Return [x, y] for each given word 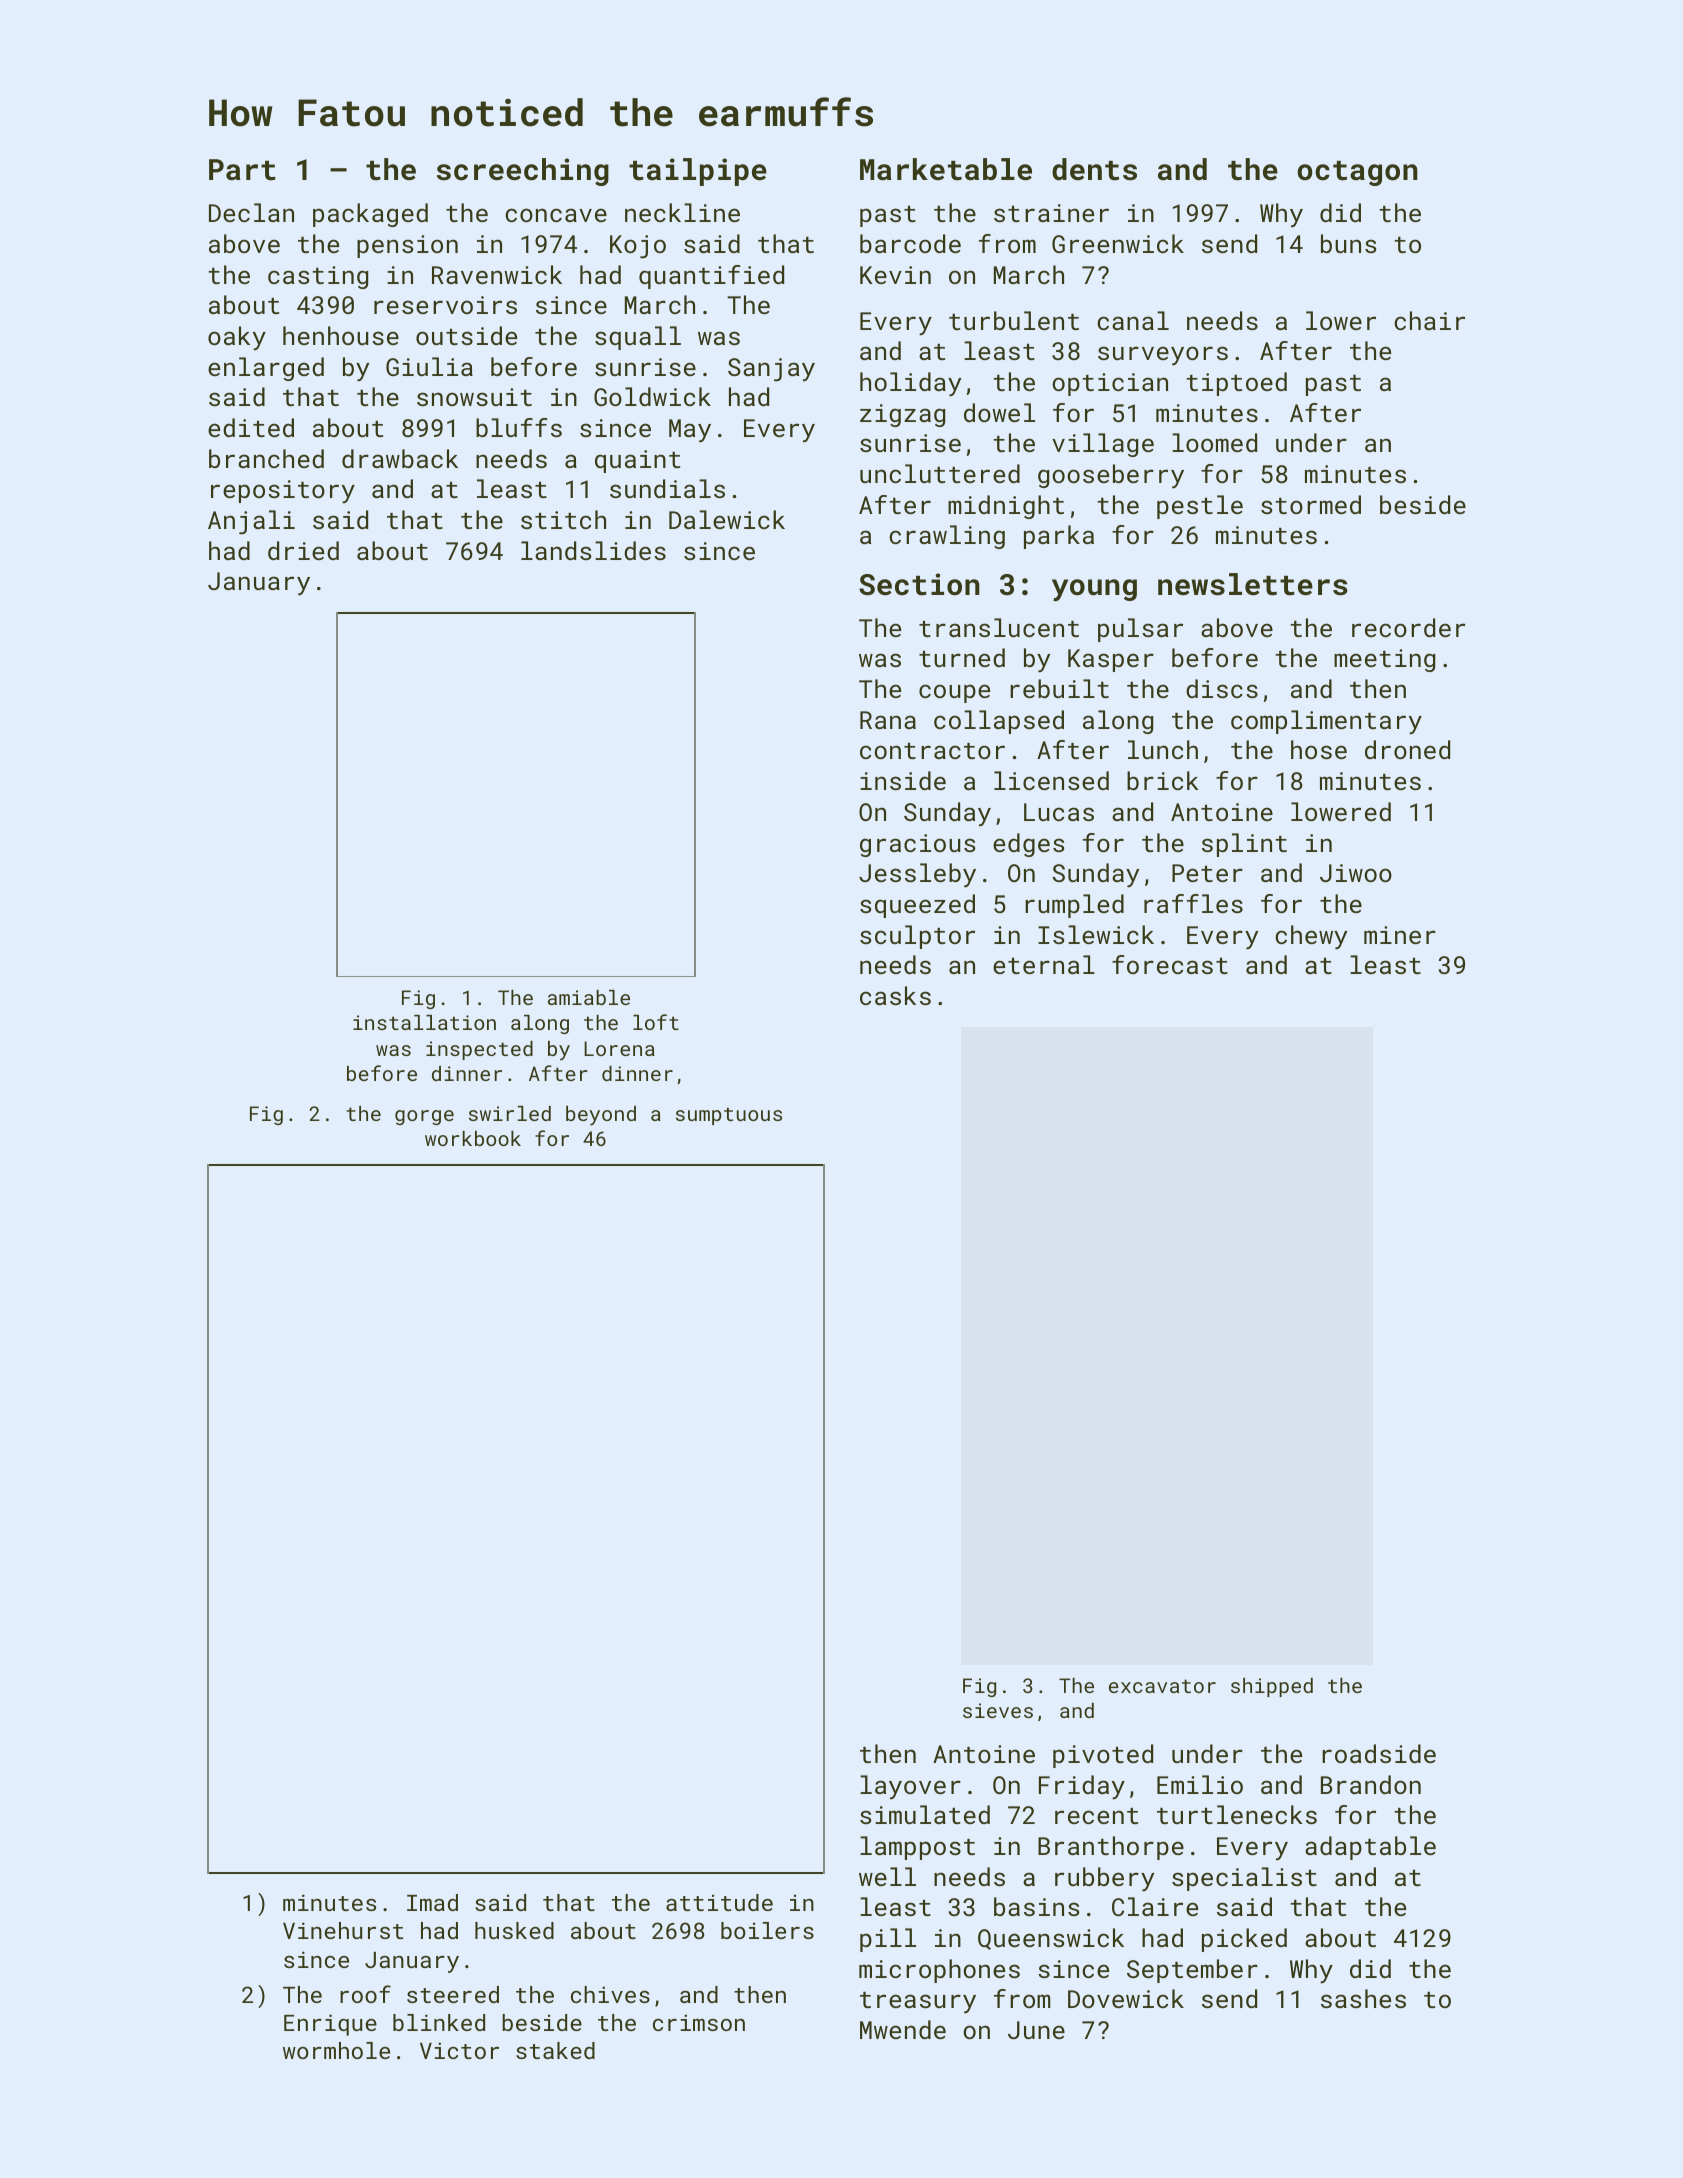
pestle [1200, 507]
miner [1400, 935]
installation [424, 1022]
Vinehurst [343, 1930]
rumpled [1074, 906]
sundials [667, 488]
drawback [400, 458]
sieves [998, 1710]
